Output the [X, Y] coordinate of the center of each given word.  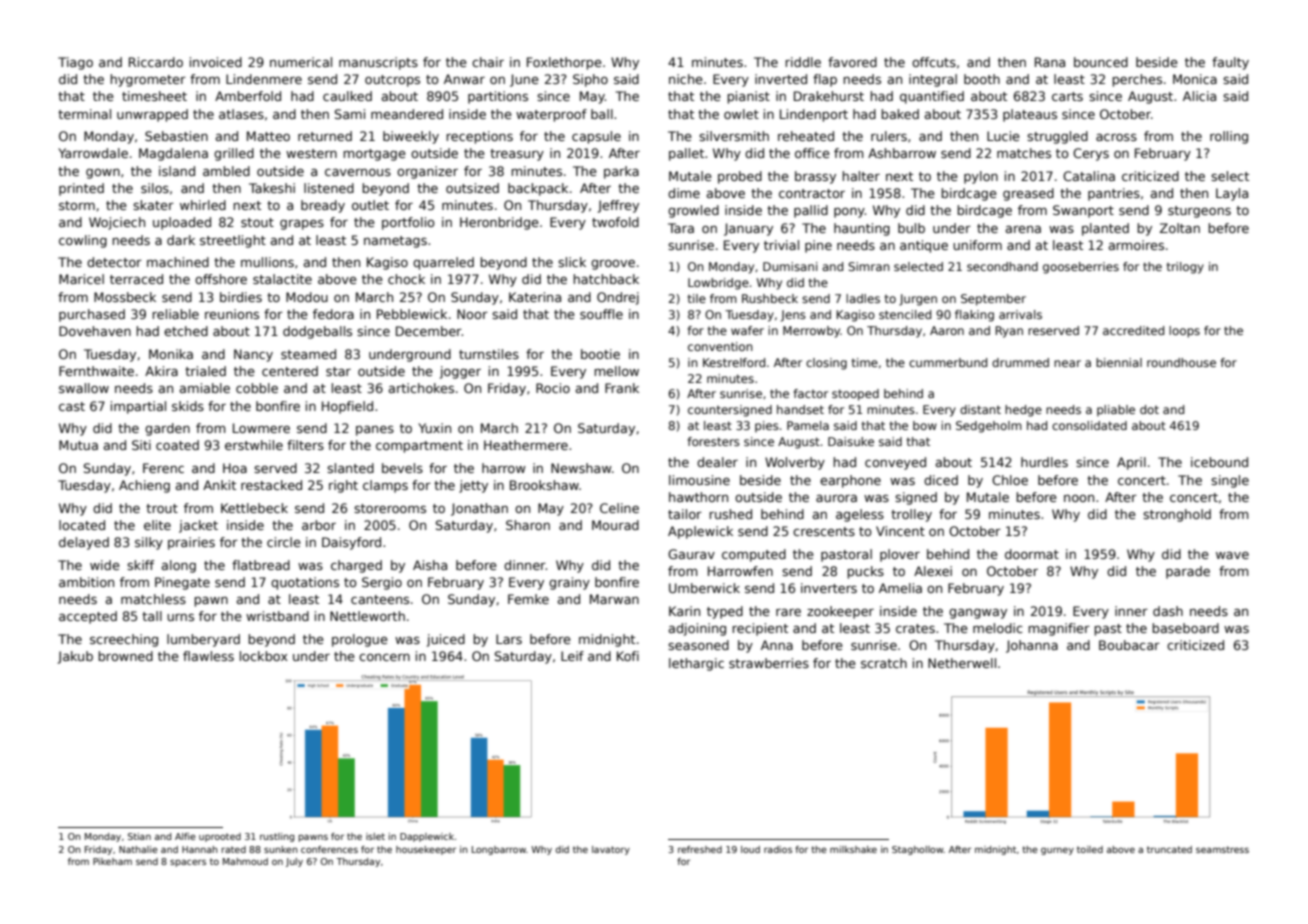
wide [105, 565]
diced [941, 480]
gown [103, 174]
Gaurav [691, 554]
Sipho [590, 80]
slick [572, 262]
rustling [277, 837]
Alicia [1199, 96]
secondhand [1002, 266]
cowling [83, 241]
